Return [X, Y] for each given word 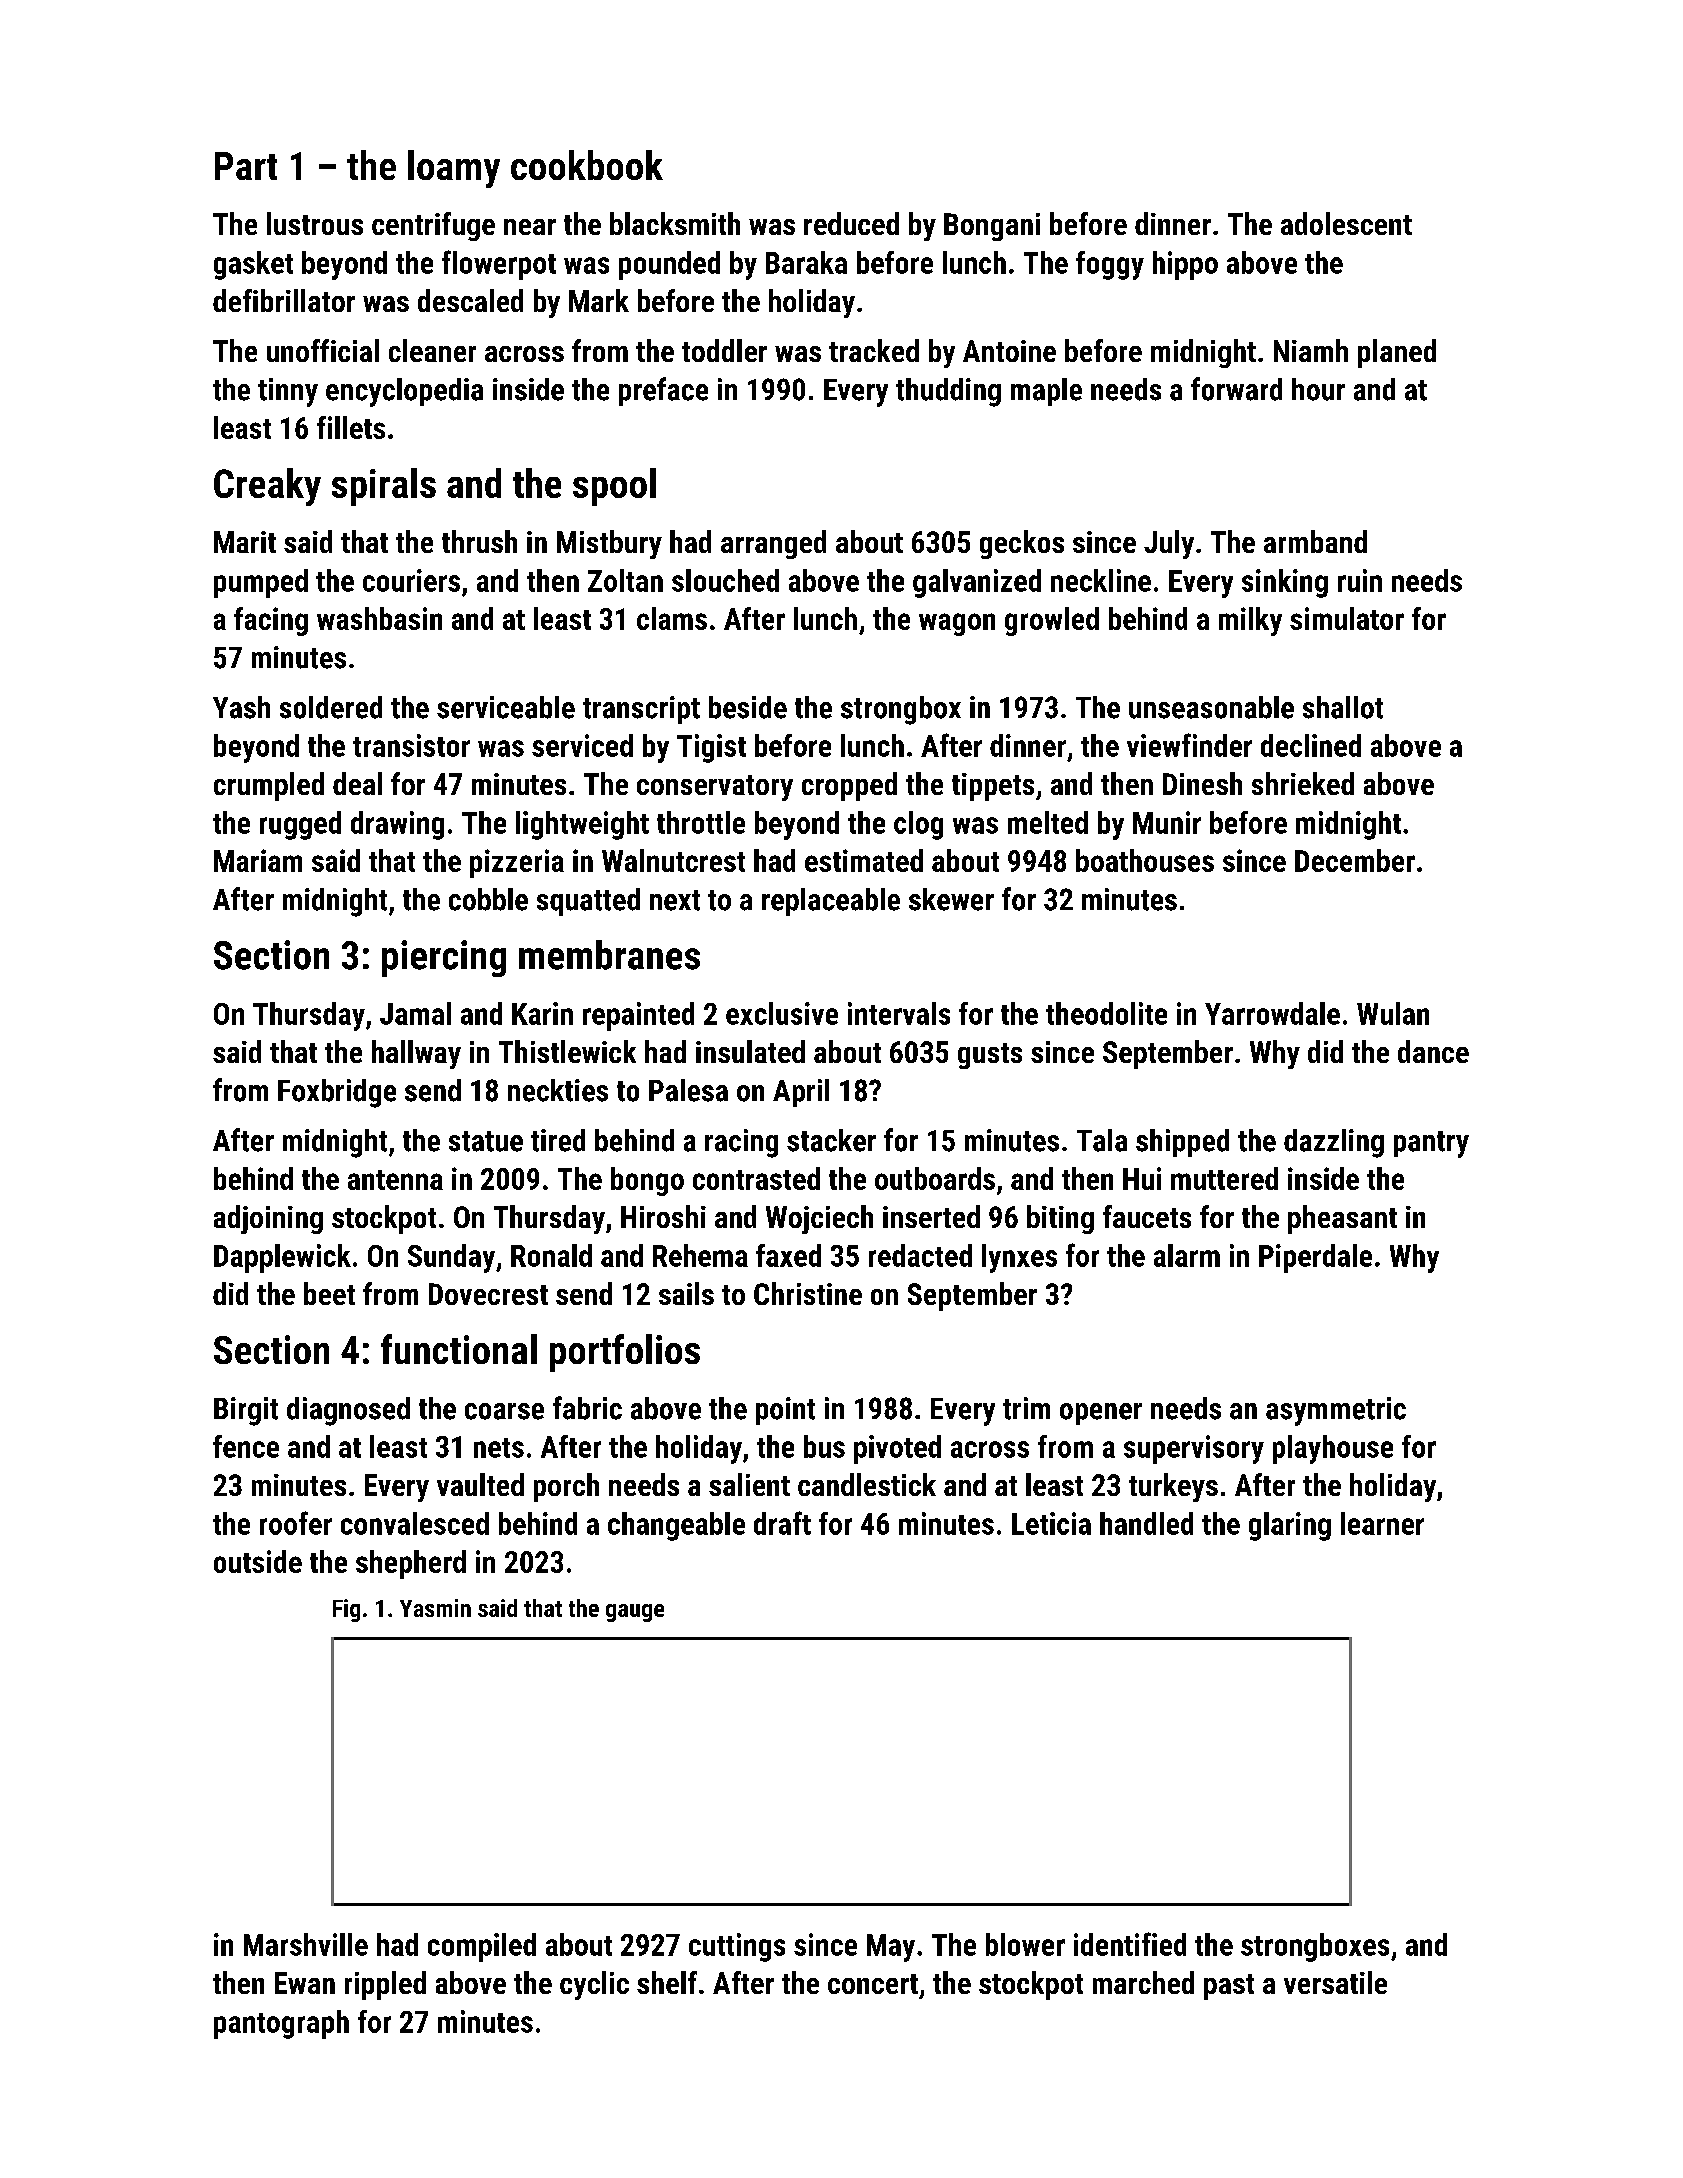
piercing [444, 958]
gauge [635, 1613]
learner [1382, 1523]
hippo [1185, 265]
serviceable [506, 707]
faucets [1147, 1216]
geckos [1022, 544]
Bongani [992, 227]
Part [246, 166]
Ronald [551, 1255]
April [801, 1093]
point [785, 1411]
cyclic [594, 1985]
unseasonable [1211, 707]
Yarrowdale [1272, 1013]
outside [258, 1561]
